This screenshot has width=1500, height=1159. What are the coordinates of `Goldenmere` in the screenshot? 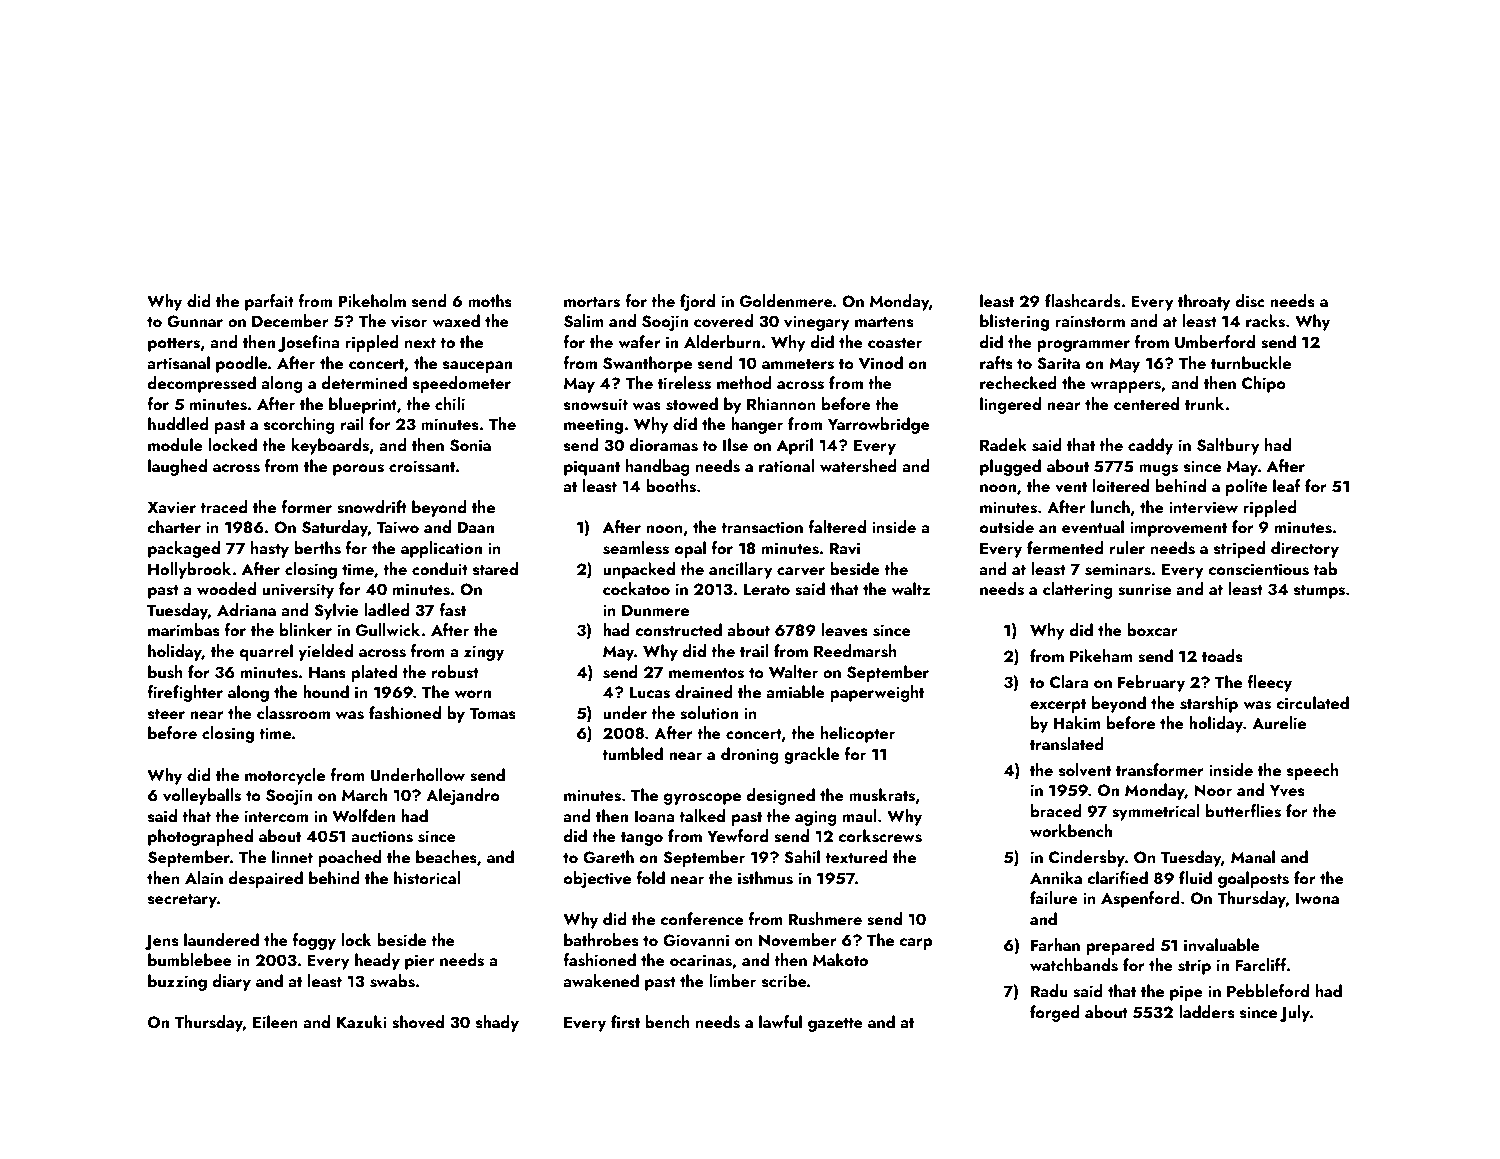 It's located at (786, 301).
